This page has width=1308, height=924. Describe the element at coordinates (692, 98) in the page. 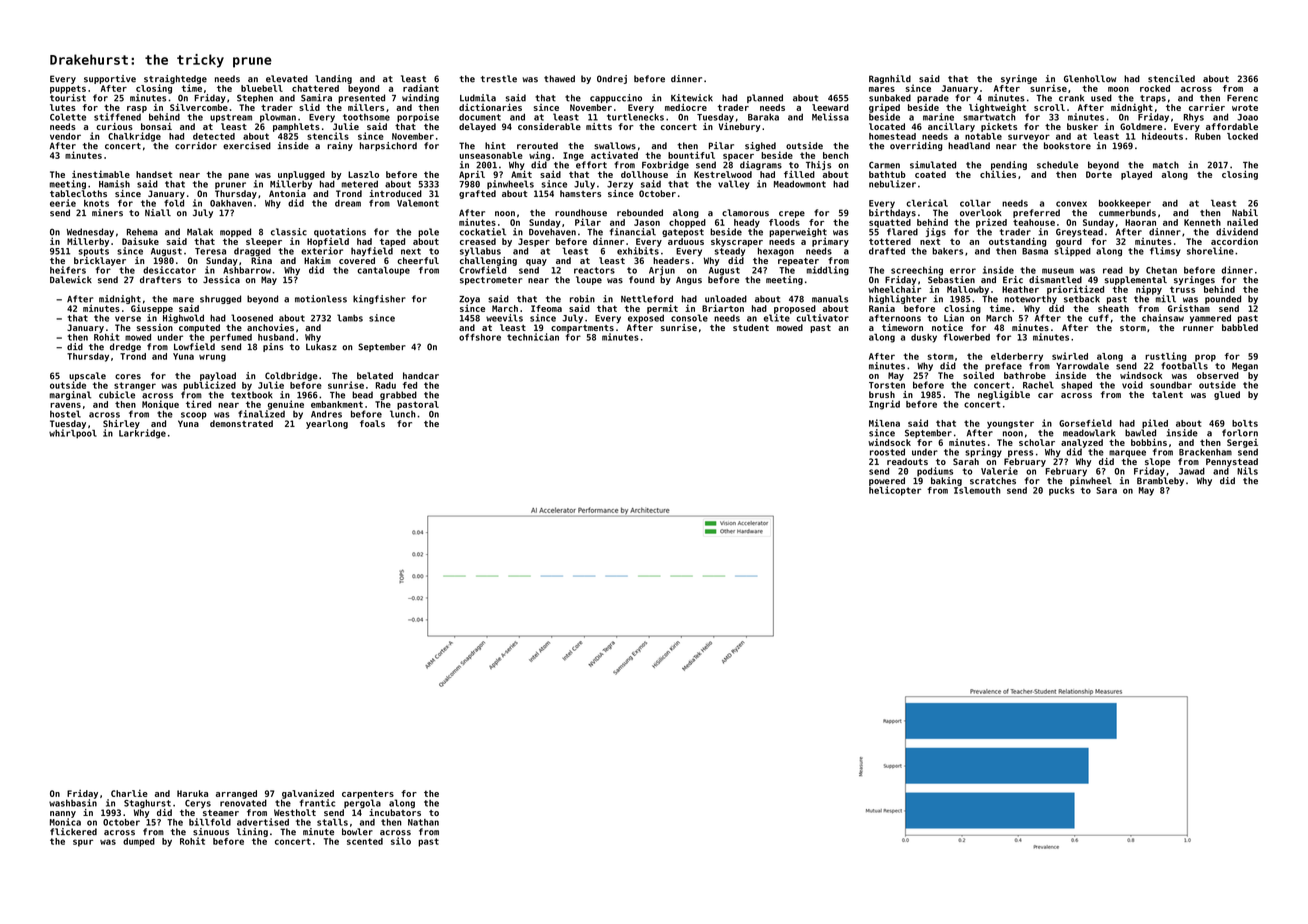

I see `Kitewick` at that location.
